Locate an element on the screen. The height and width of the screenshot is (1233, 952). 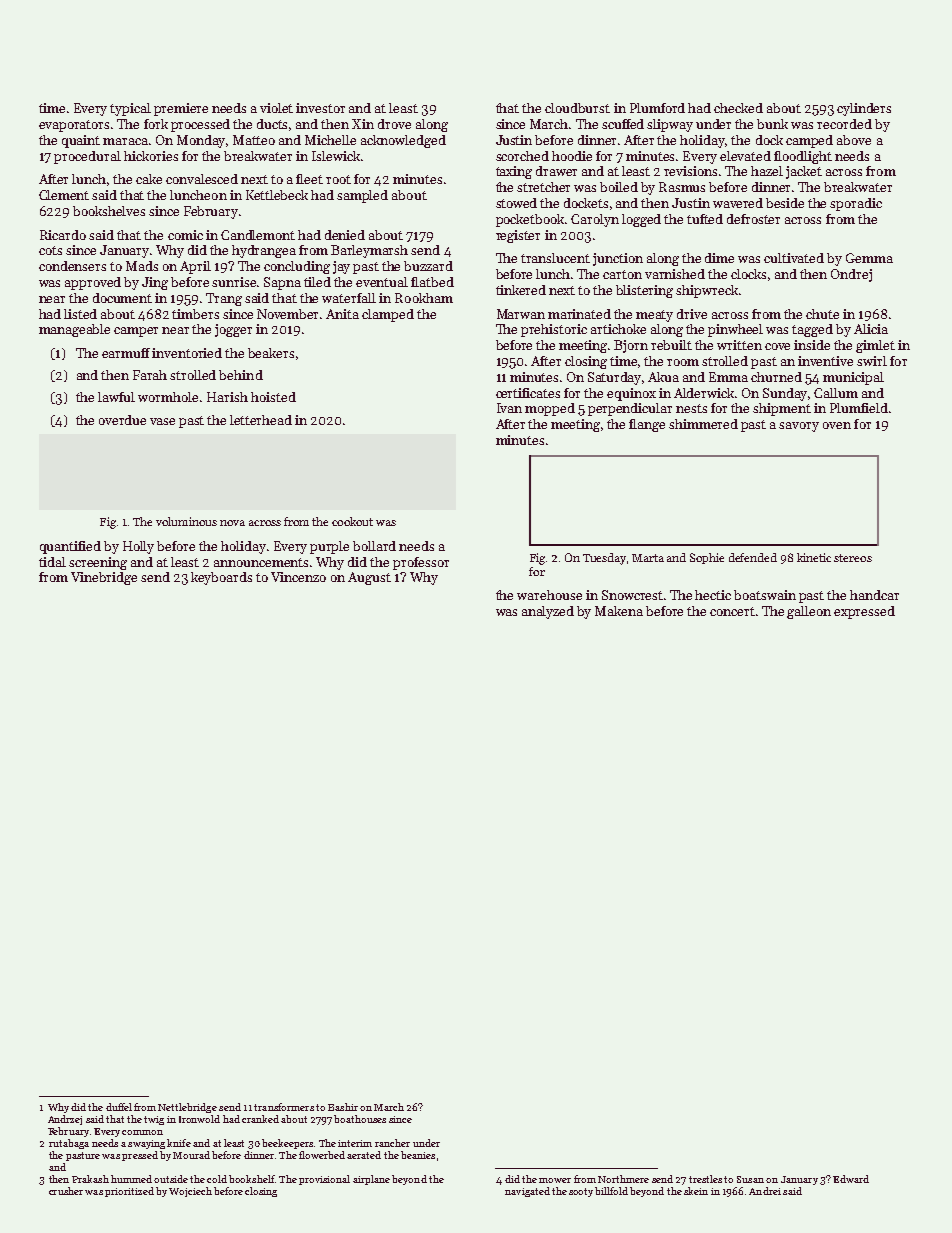
sampled is located at coordinates (362, 196).
